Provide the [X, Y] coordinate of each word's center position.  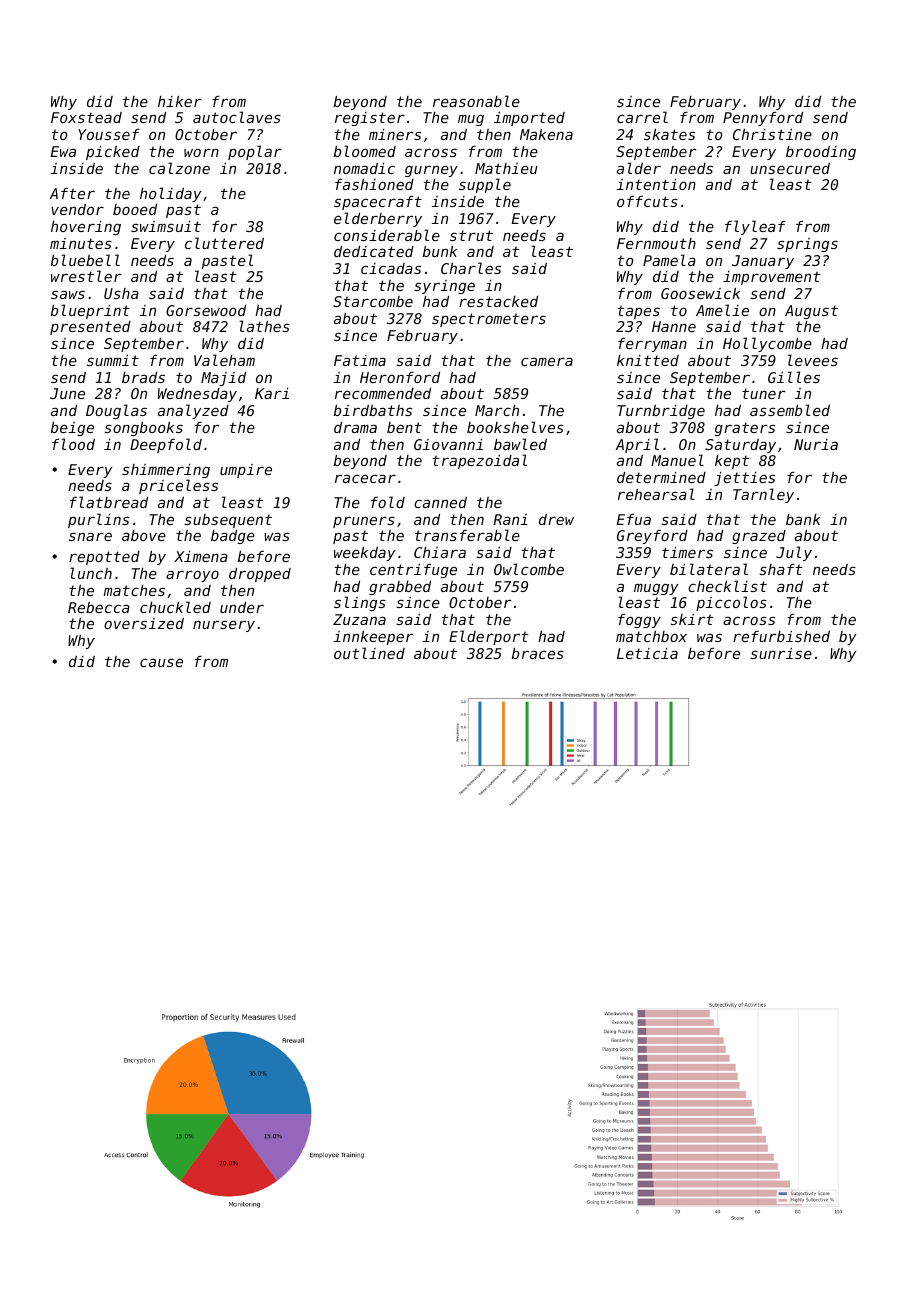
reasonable [476, 101]
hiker [180, 101]
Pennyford [763, 119]
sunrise [781, 653]
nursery [224, 626]
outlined [369, 653]
